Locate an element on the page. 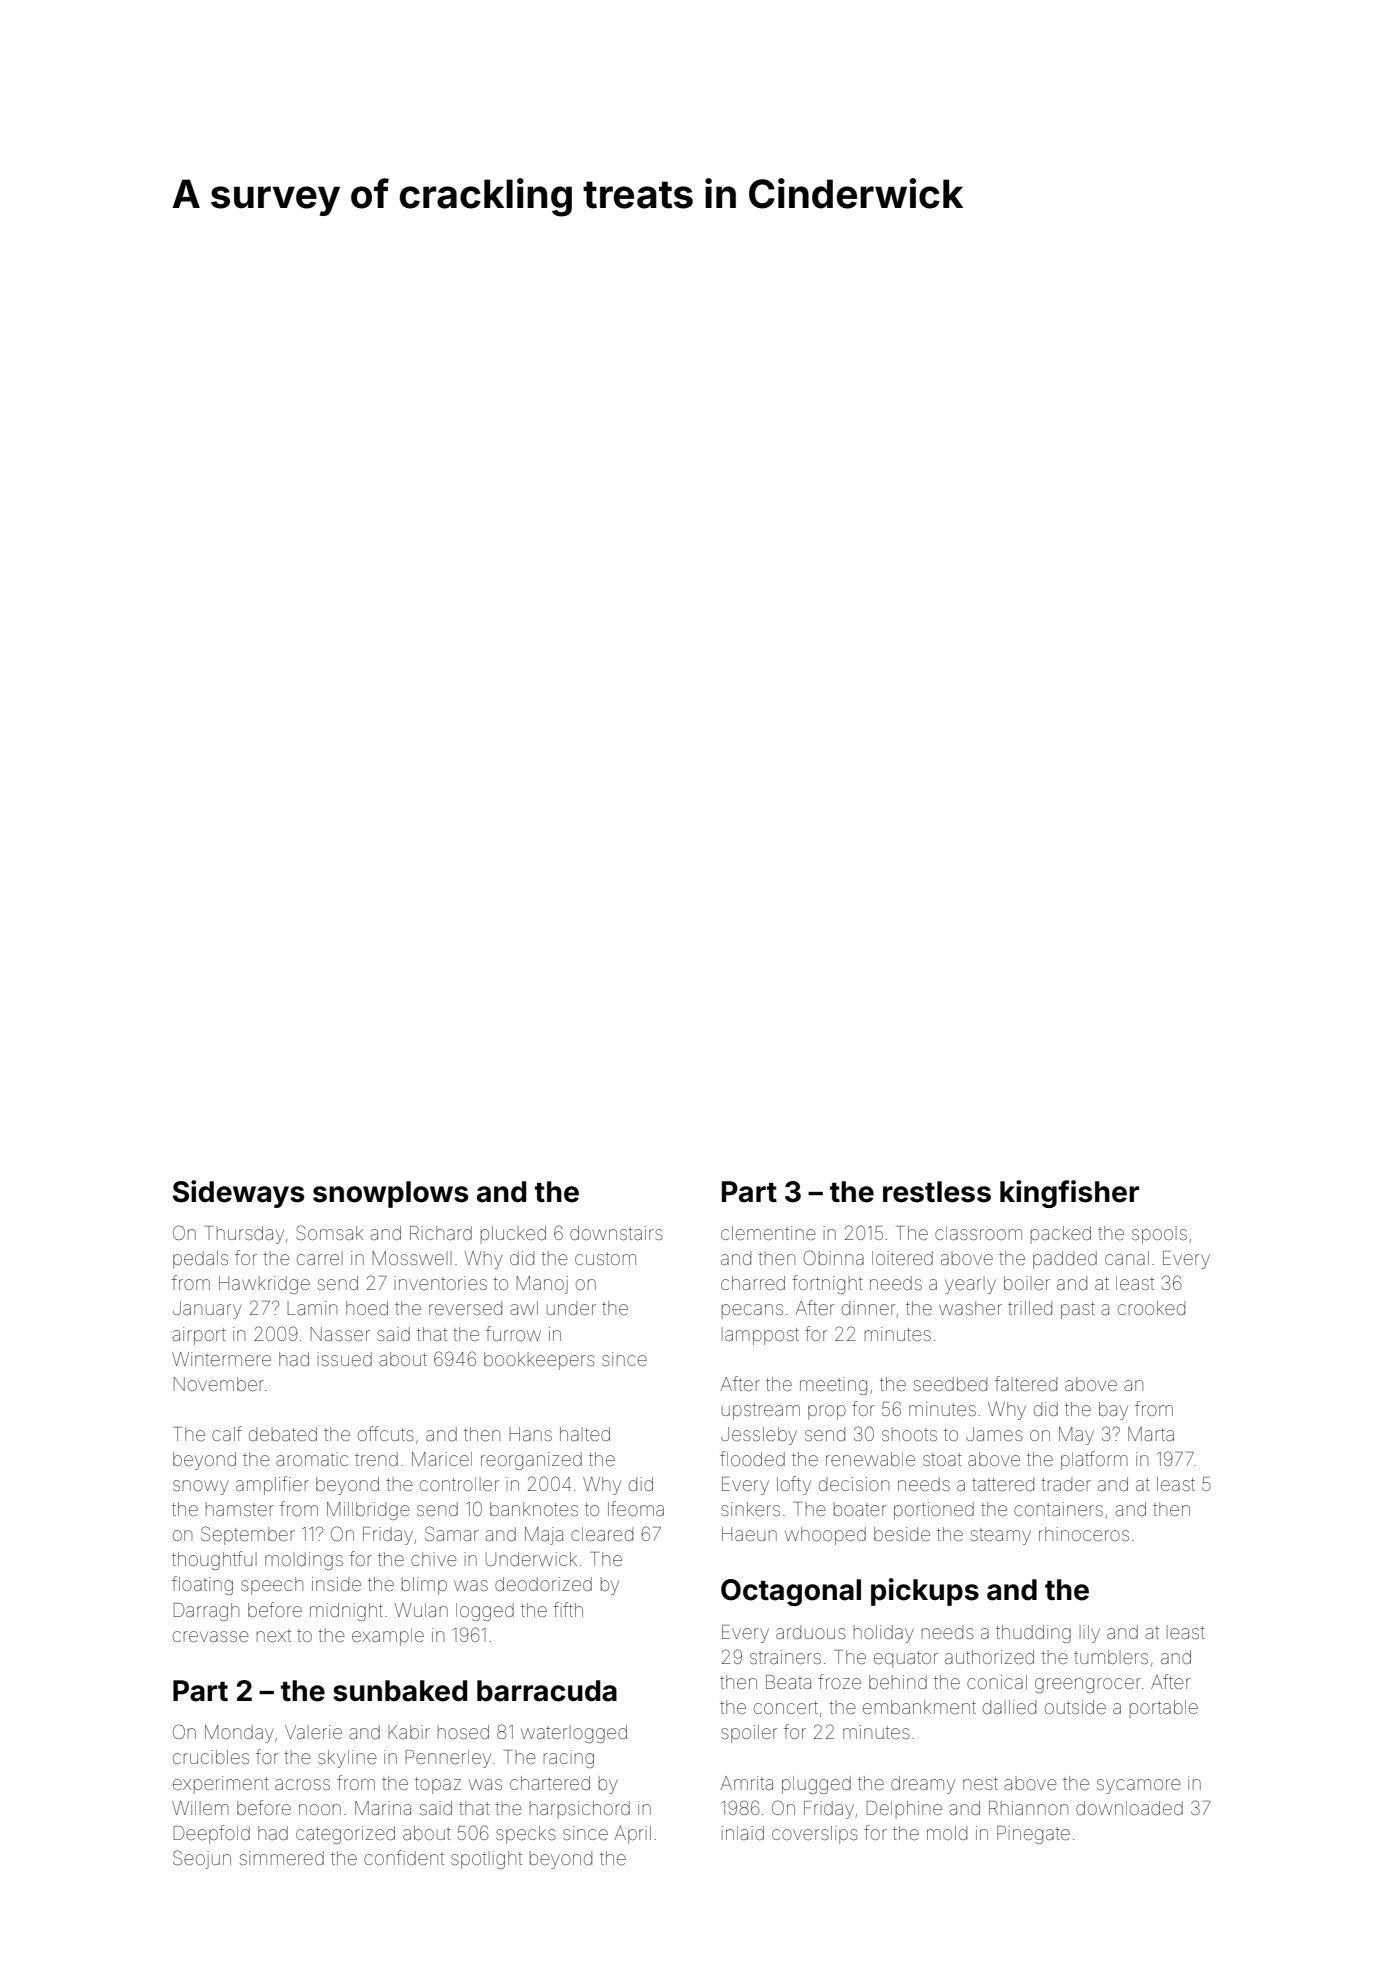  meeting is located at coordinates (833, 1386).
